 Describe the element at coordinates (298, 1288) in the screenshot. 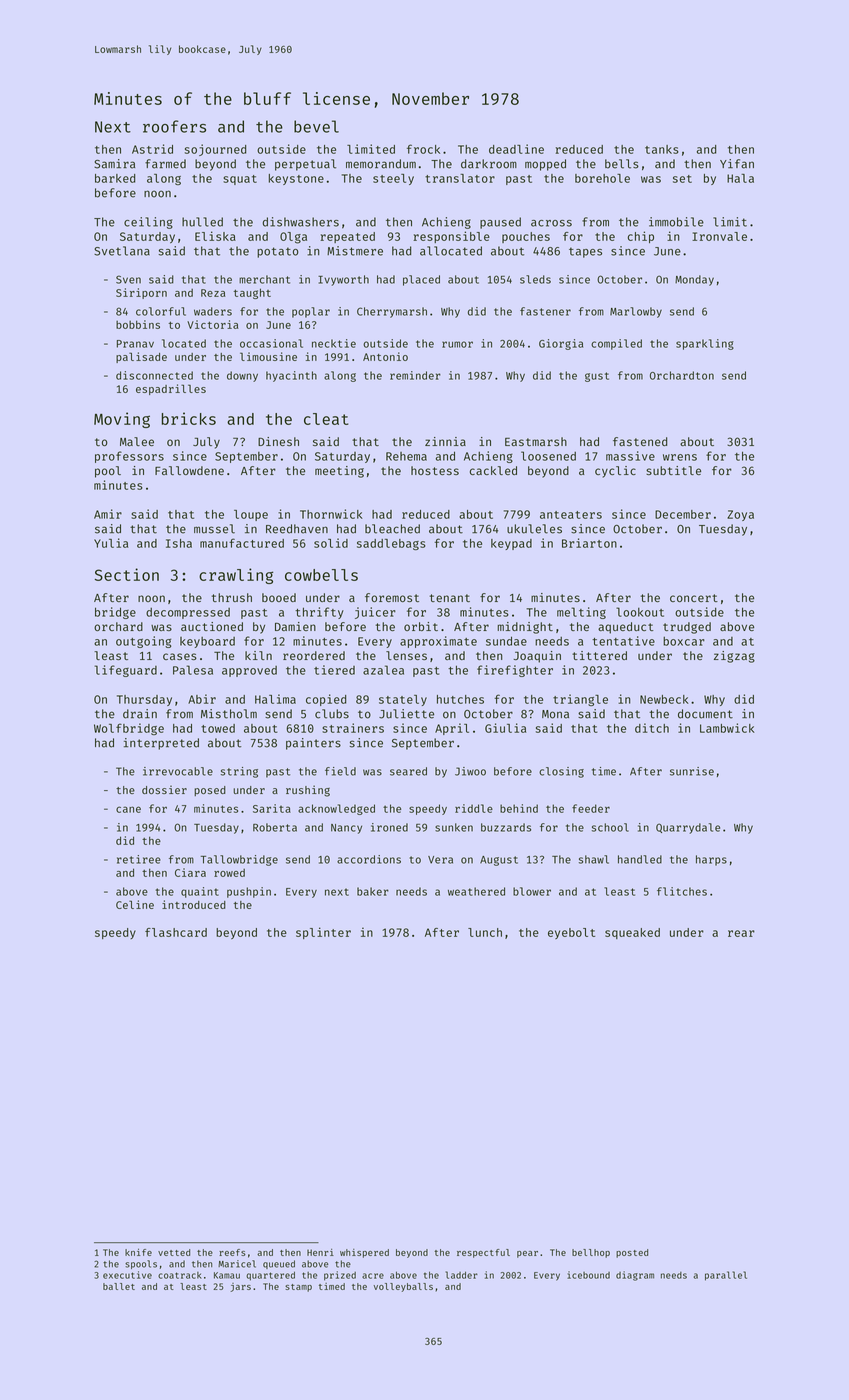

I see `stamp` at that location.
